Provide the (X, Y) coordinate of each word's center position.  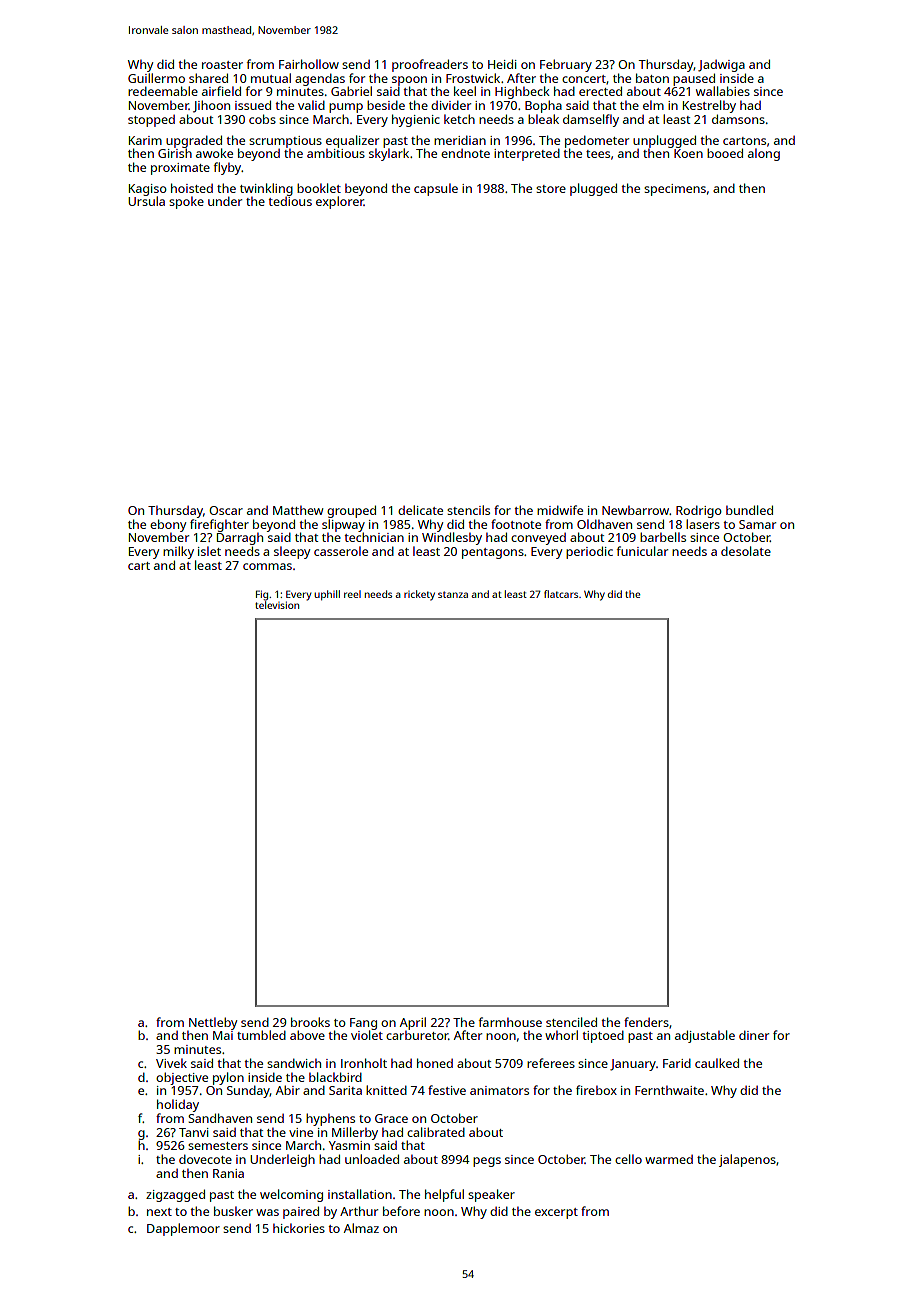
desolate (746, 551)
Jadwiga (721, 66)
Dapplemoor (183, 1229)
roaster (222, 65)
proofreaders (430, 65)
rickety (419, 595)
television (277, 605)
